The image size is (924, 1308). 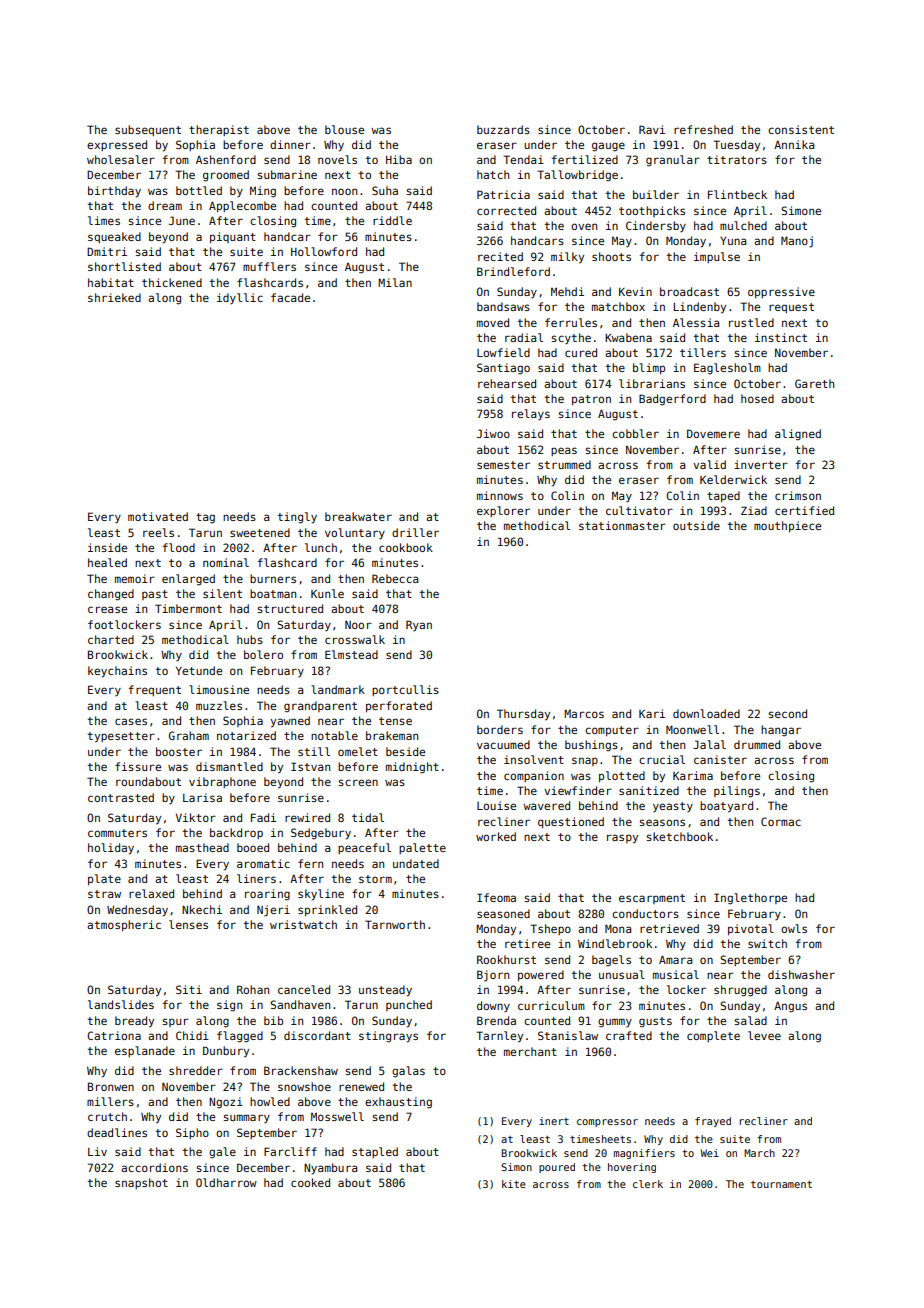 What do you see at coordinates (124, 925) in the image?
I see `atmospheric` at bounding box center [124, 925].
